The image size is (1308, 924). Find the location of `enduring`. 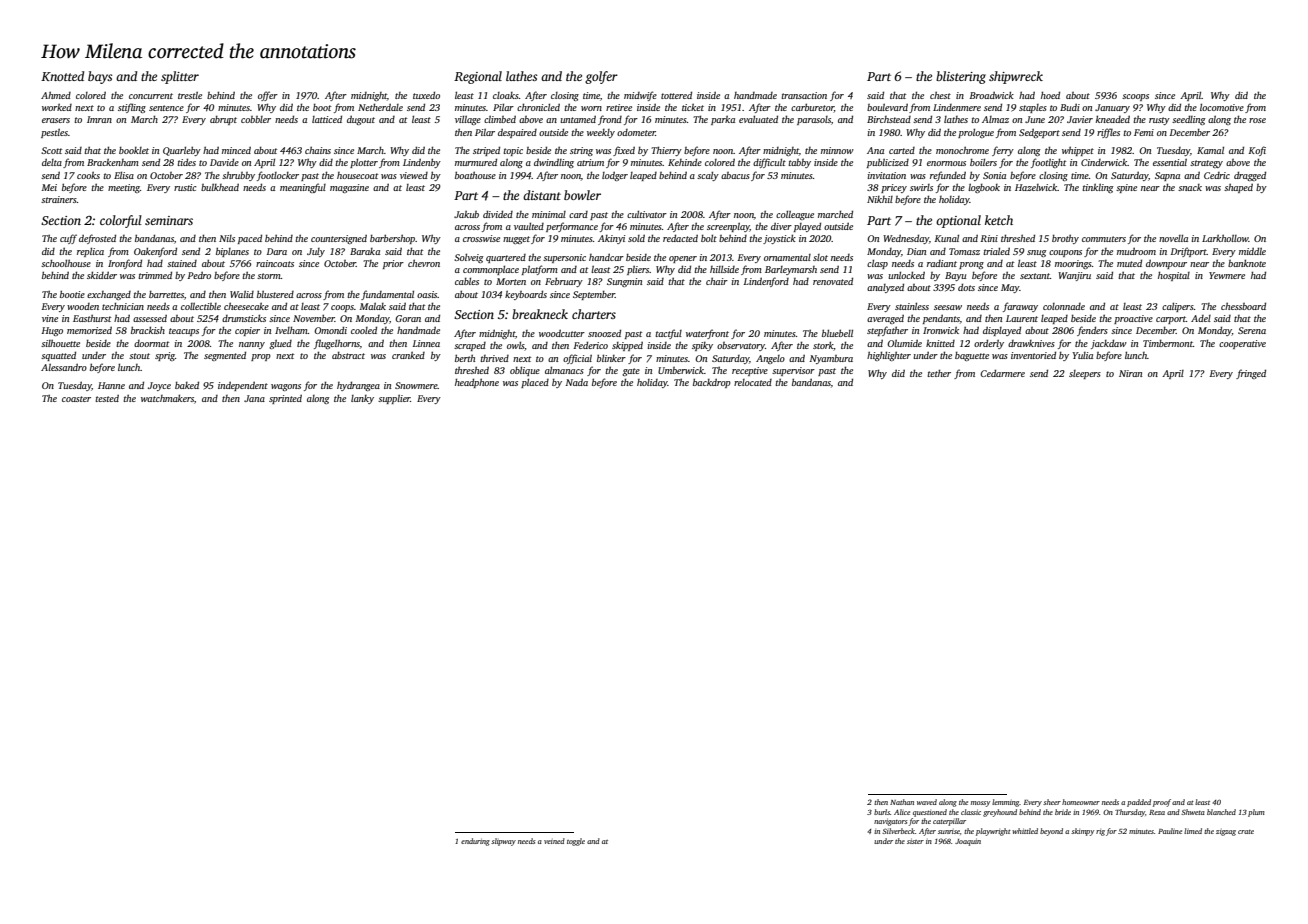

enduring is located at coordinates (475, 842).
